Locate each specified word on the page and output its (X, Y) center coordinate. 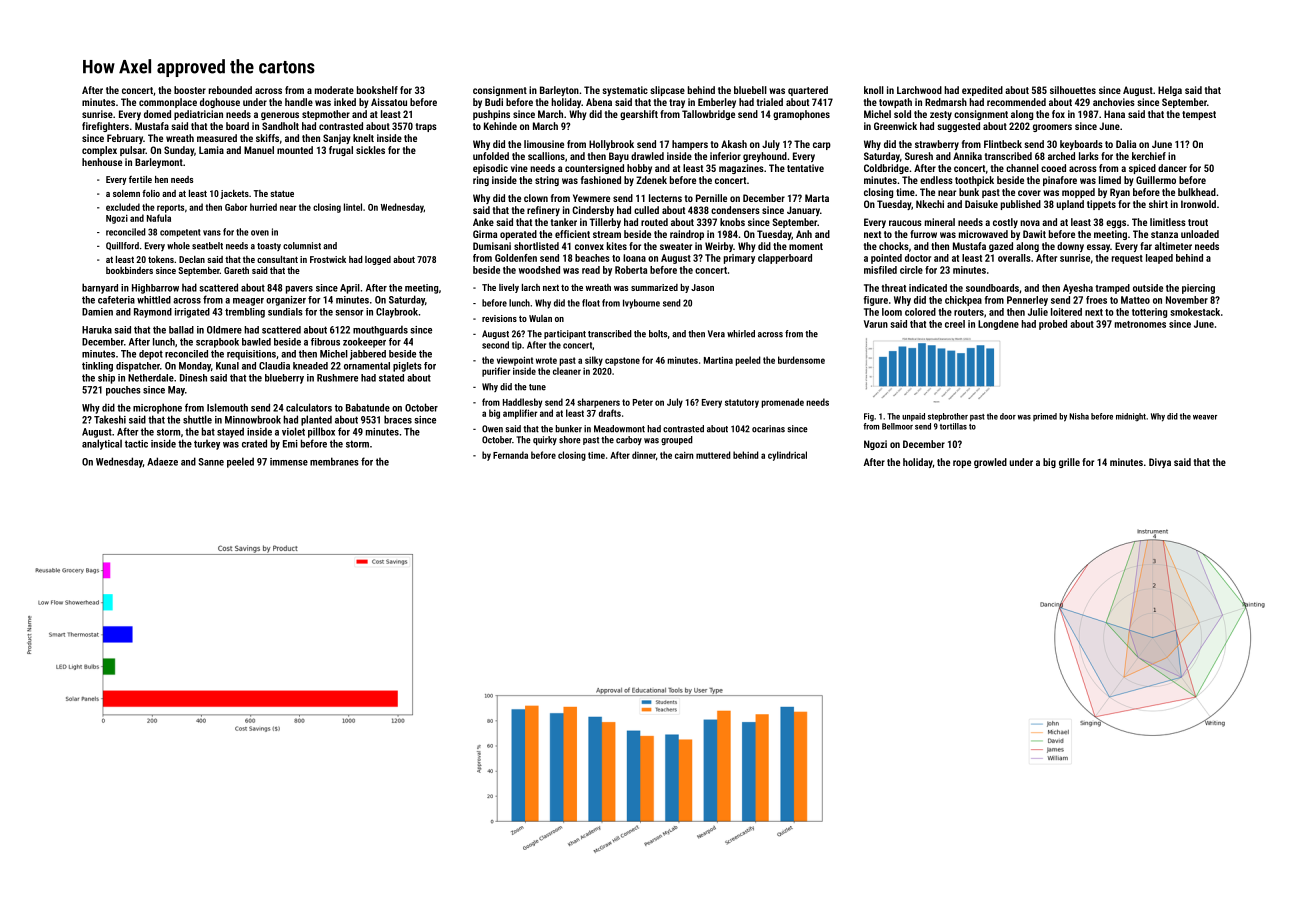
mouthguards (380, 330)
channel (1022, 168)
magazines (741, 169)
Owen (492, 429)
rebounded (230, 90)
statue (282, 193)
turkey (207, 445)
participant (565, 334)
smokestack (1195, 312)
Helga (1170, 91)
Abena (599, 102)
